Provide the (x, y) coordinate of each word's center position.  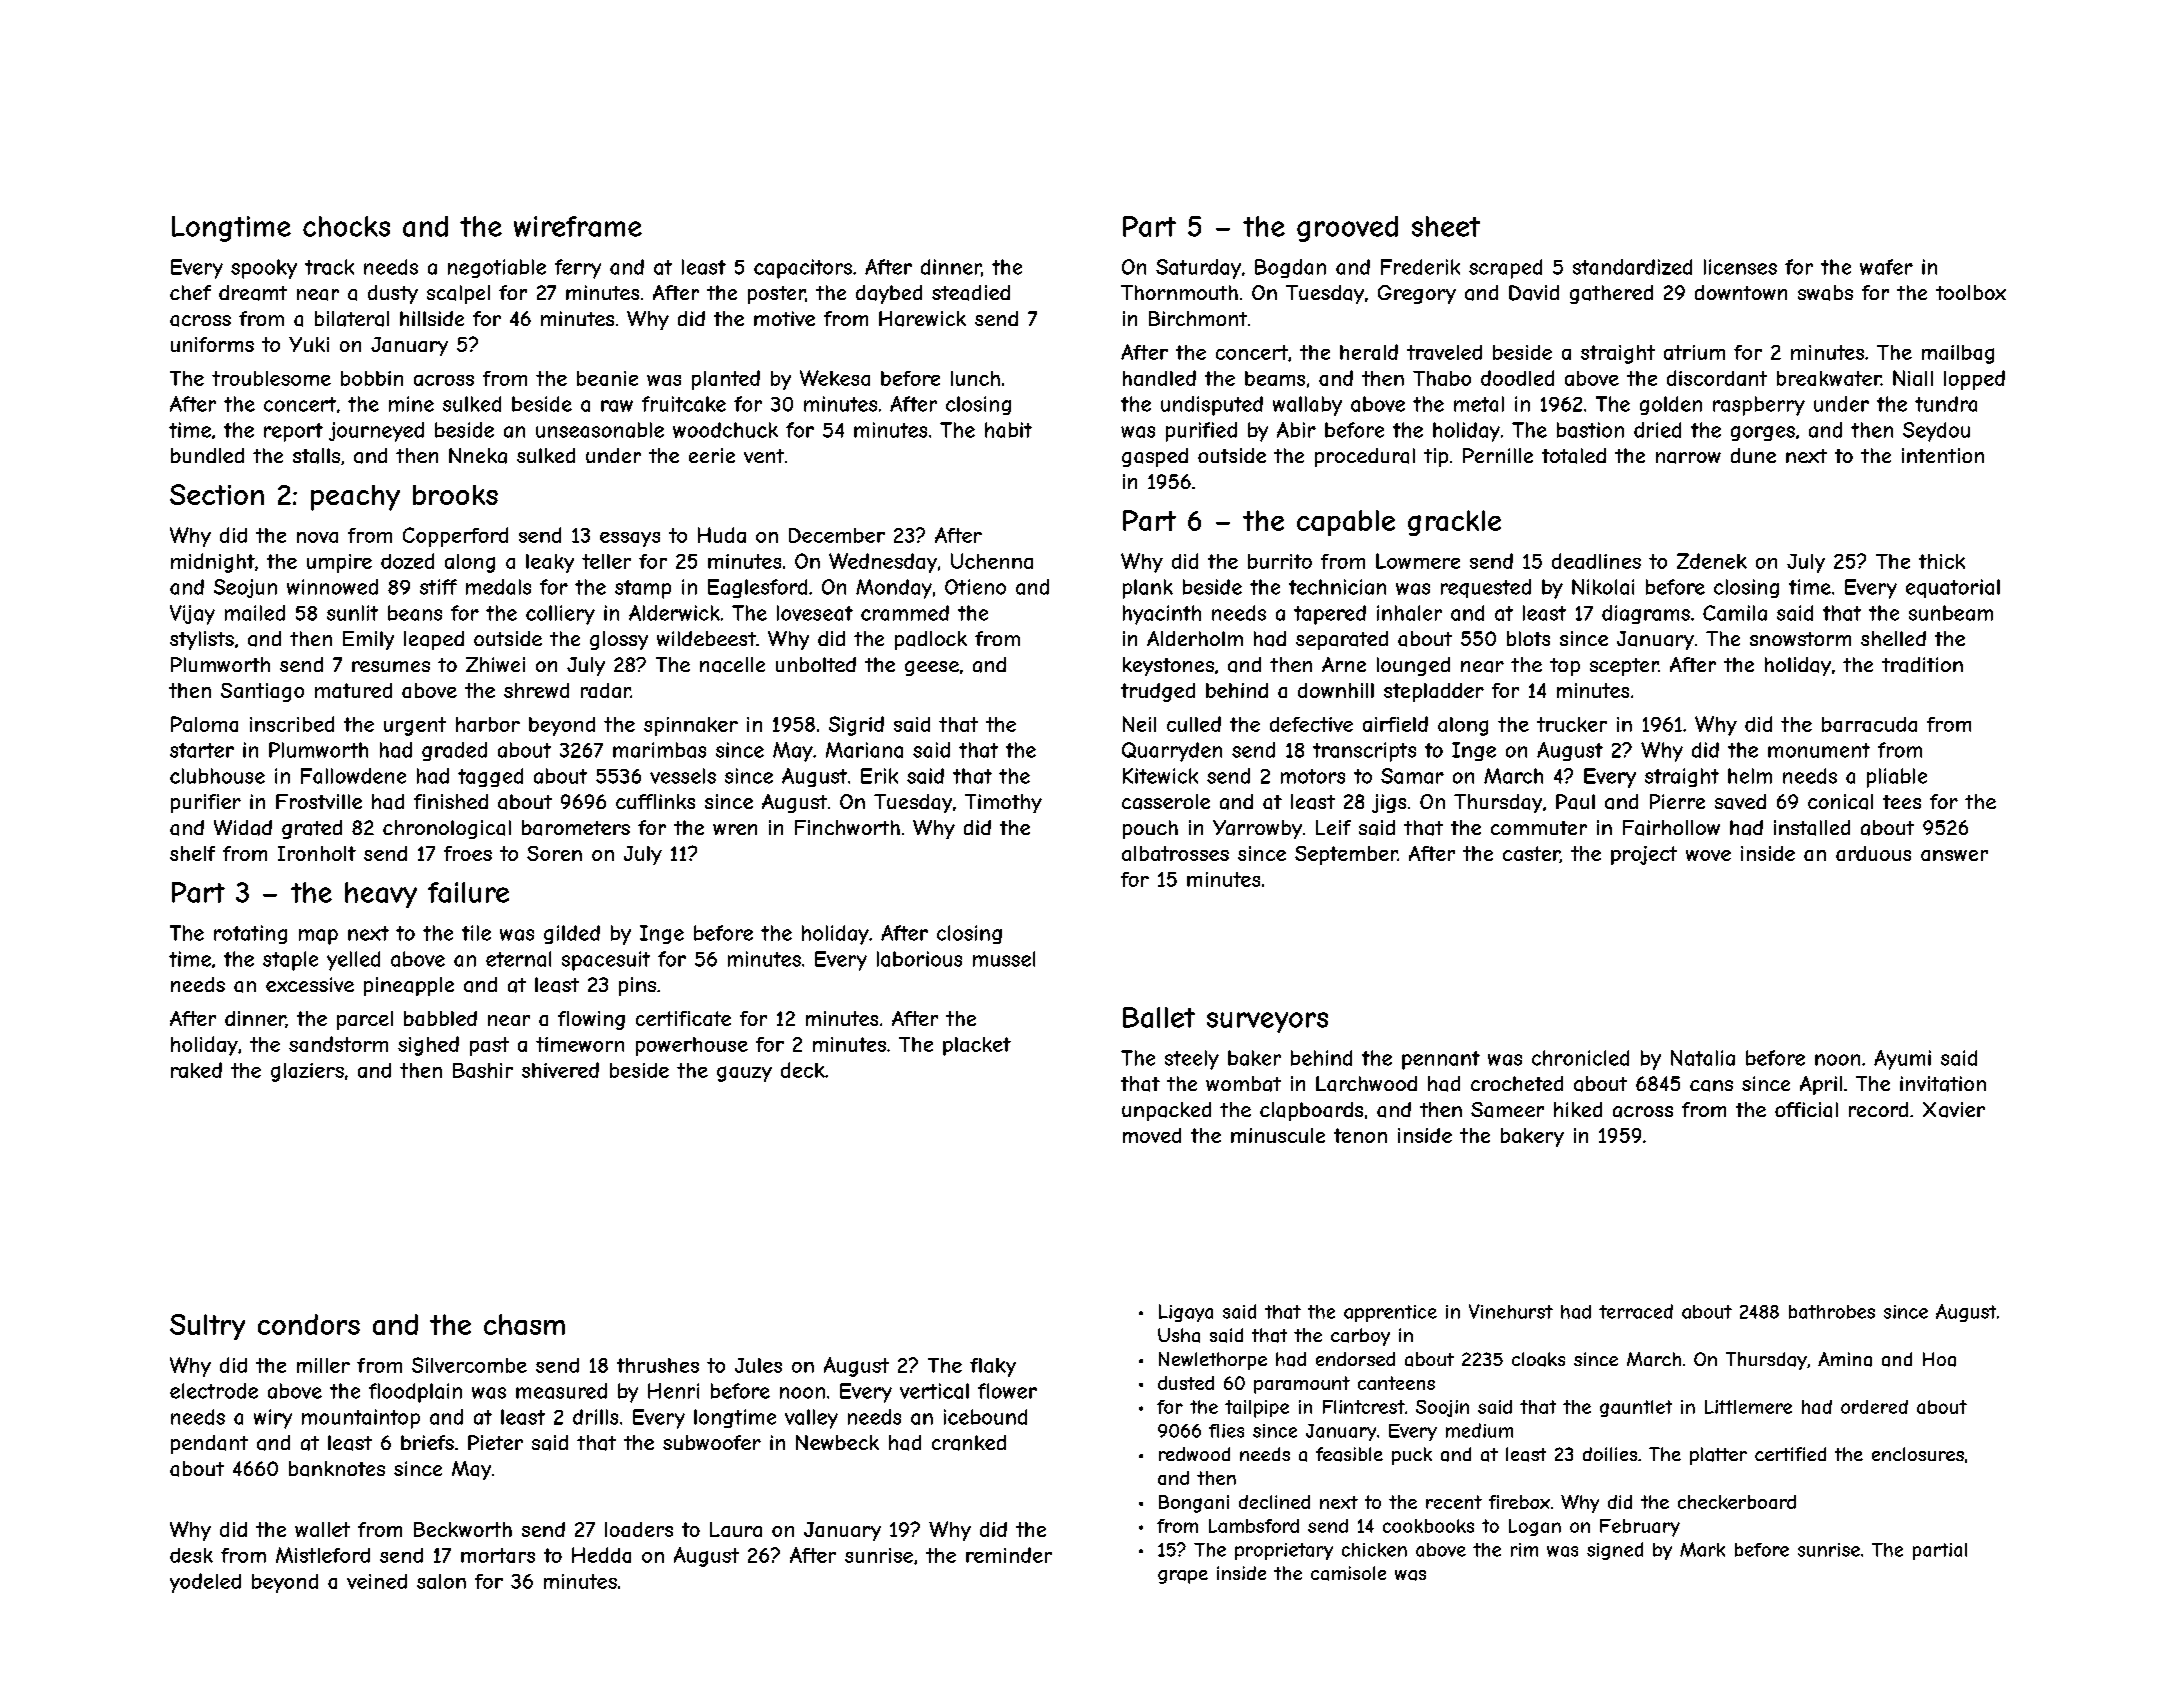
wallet (322, 1529)
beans (415, 613)
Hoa (1939, 1359)
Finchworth (847, 827)
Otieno (975, 587)
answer (1954, 855)
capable (1346, 523)
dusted (1186, 1383)
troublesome (271, 378)
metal (1479, 404)
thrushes (658, 1365)
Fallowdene (353, 776)
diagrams (1646, 614)
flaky (993, 1367)
